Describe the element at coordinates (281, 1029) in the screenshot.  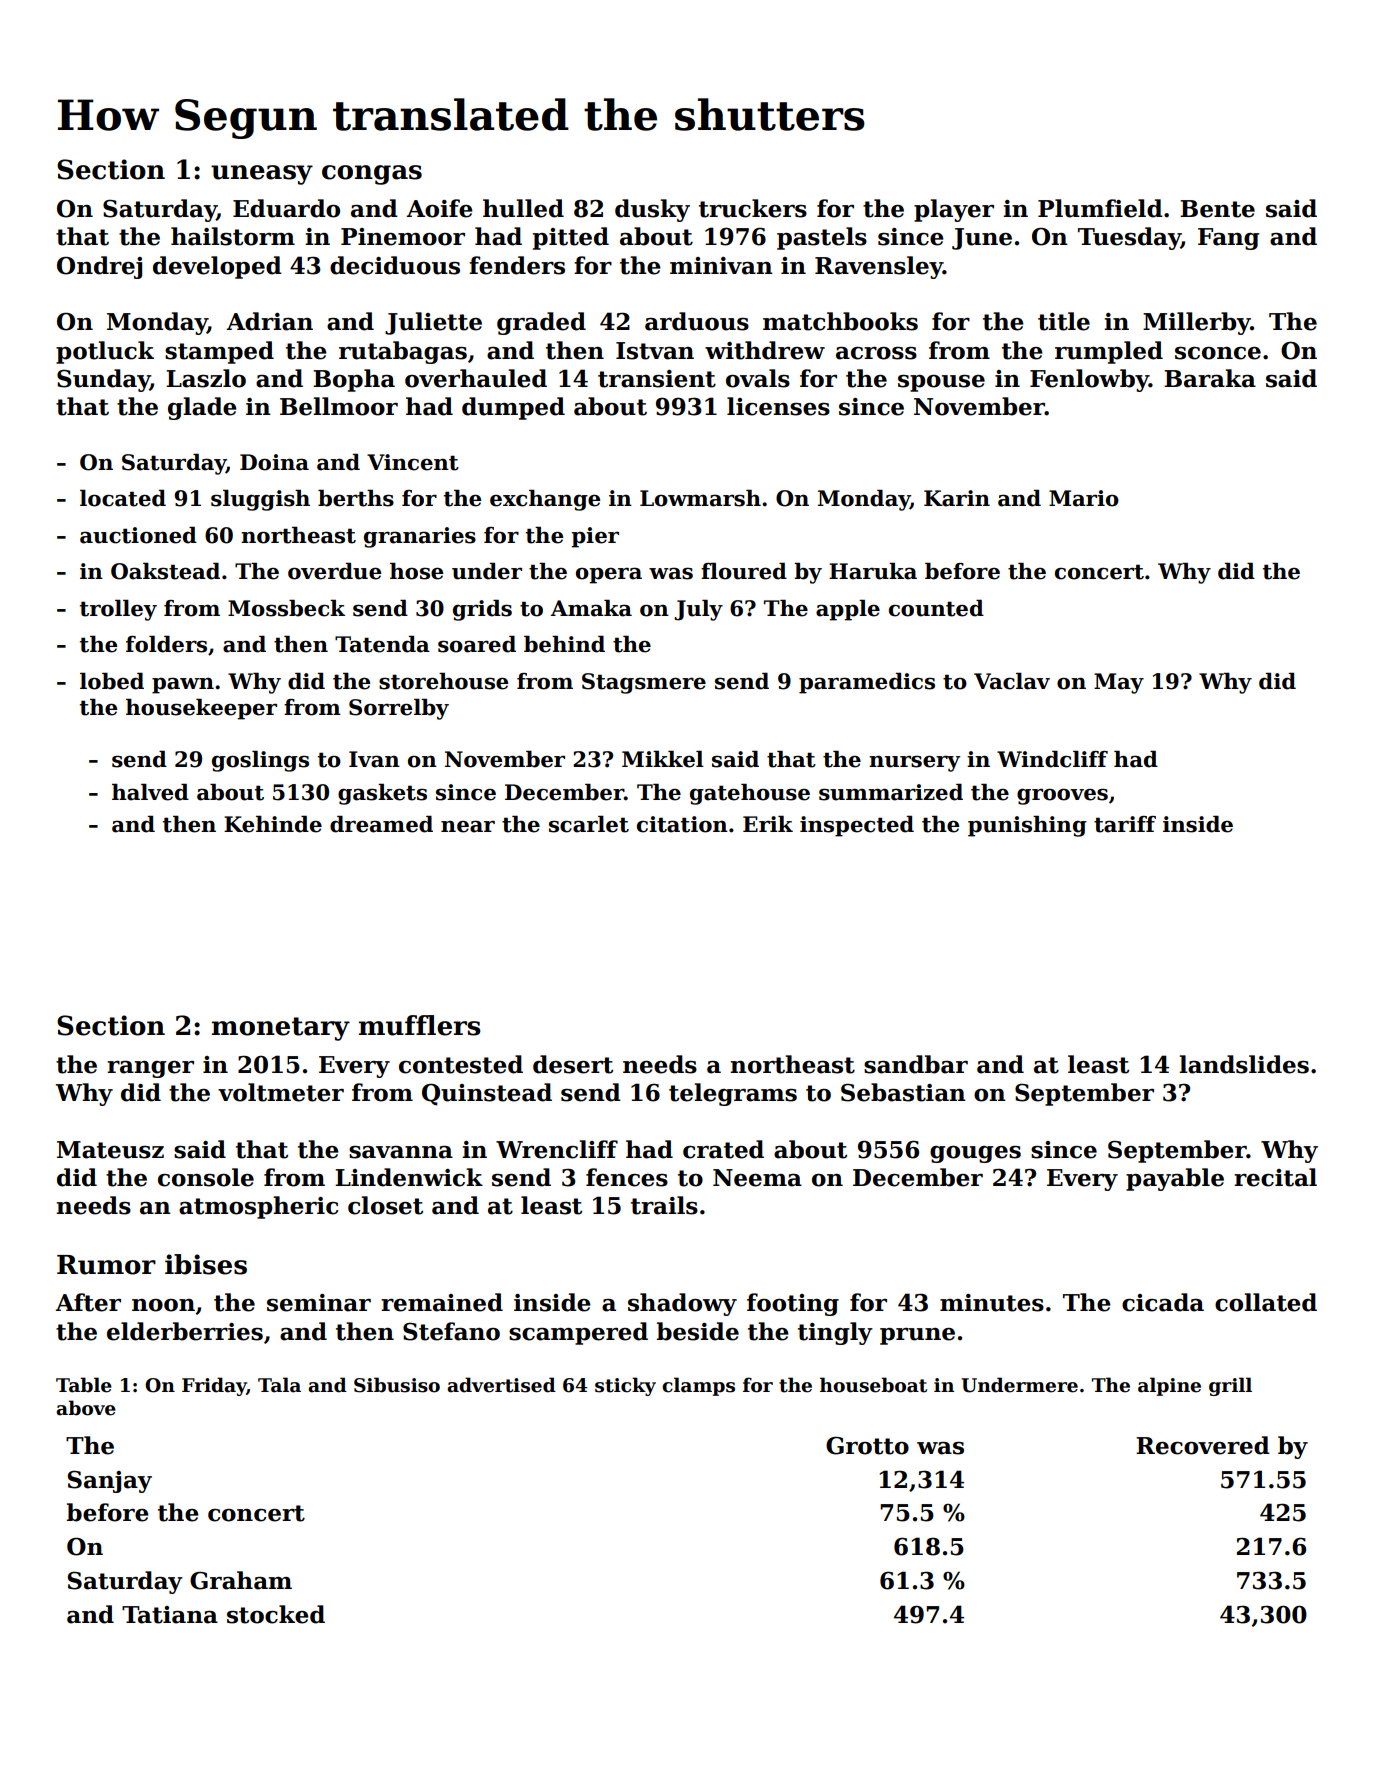
I see `monetary` at that location.
